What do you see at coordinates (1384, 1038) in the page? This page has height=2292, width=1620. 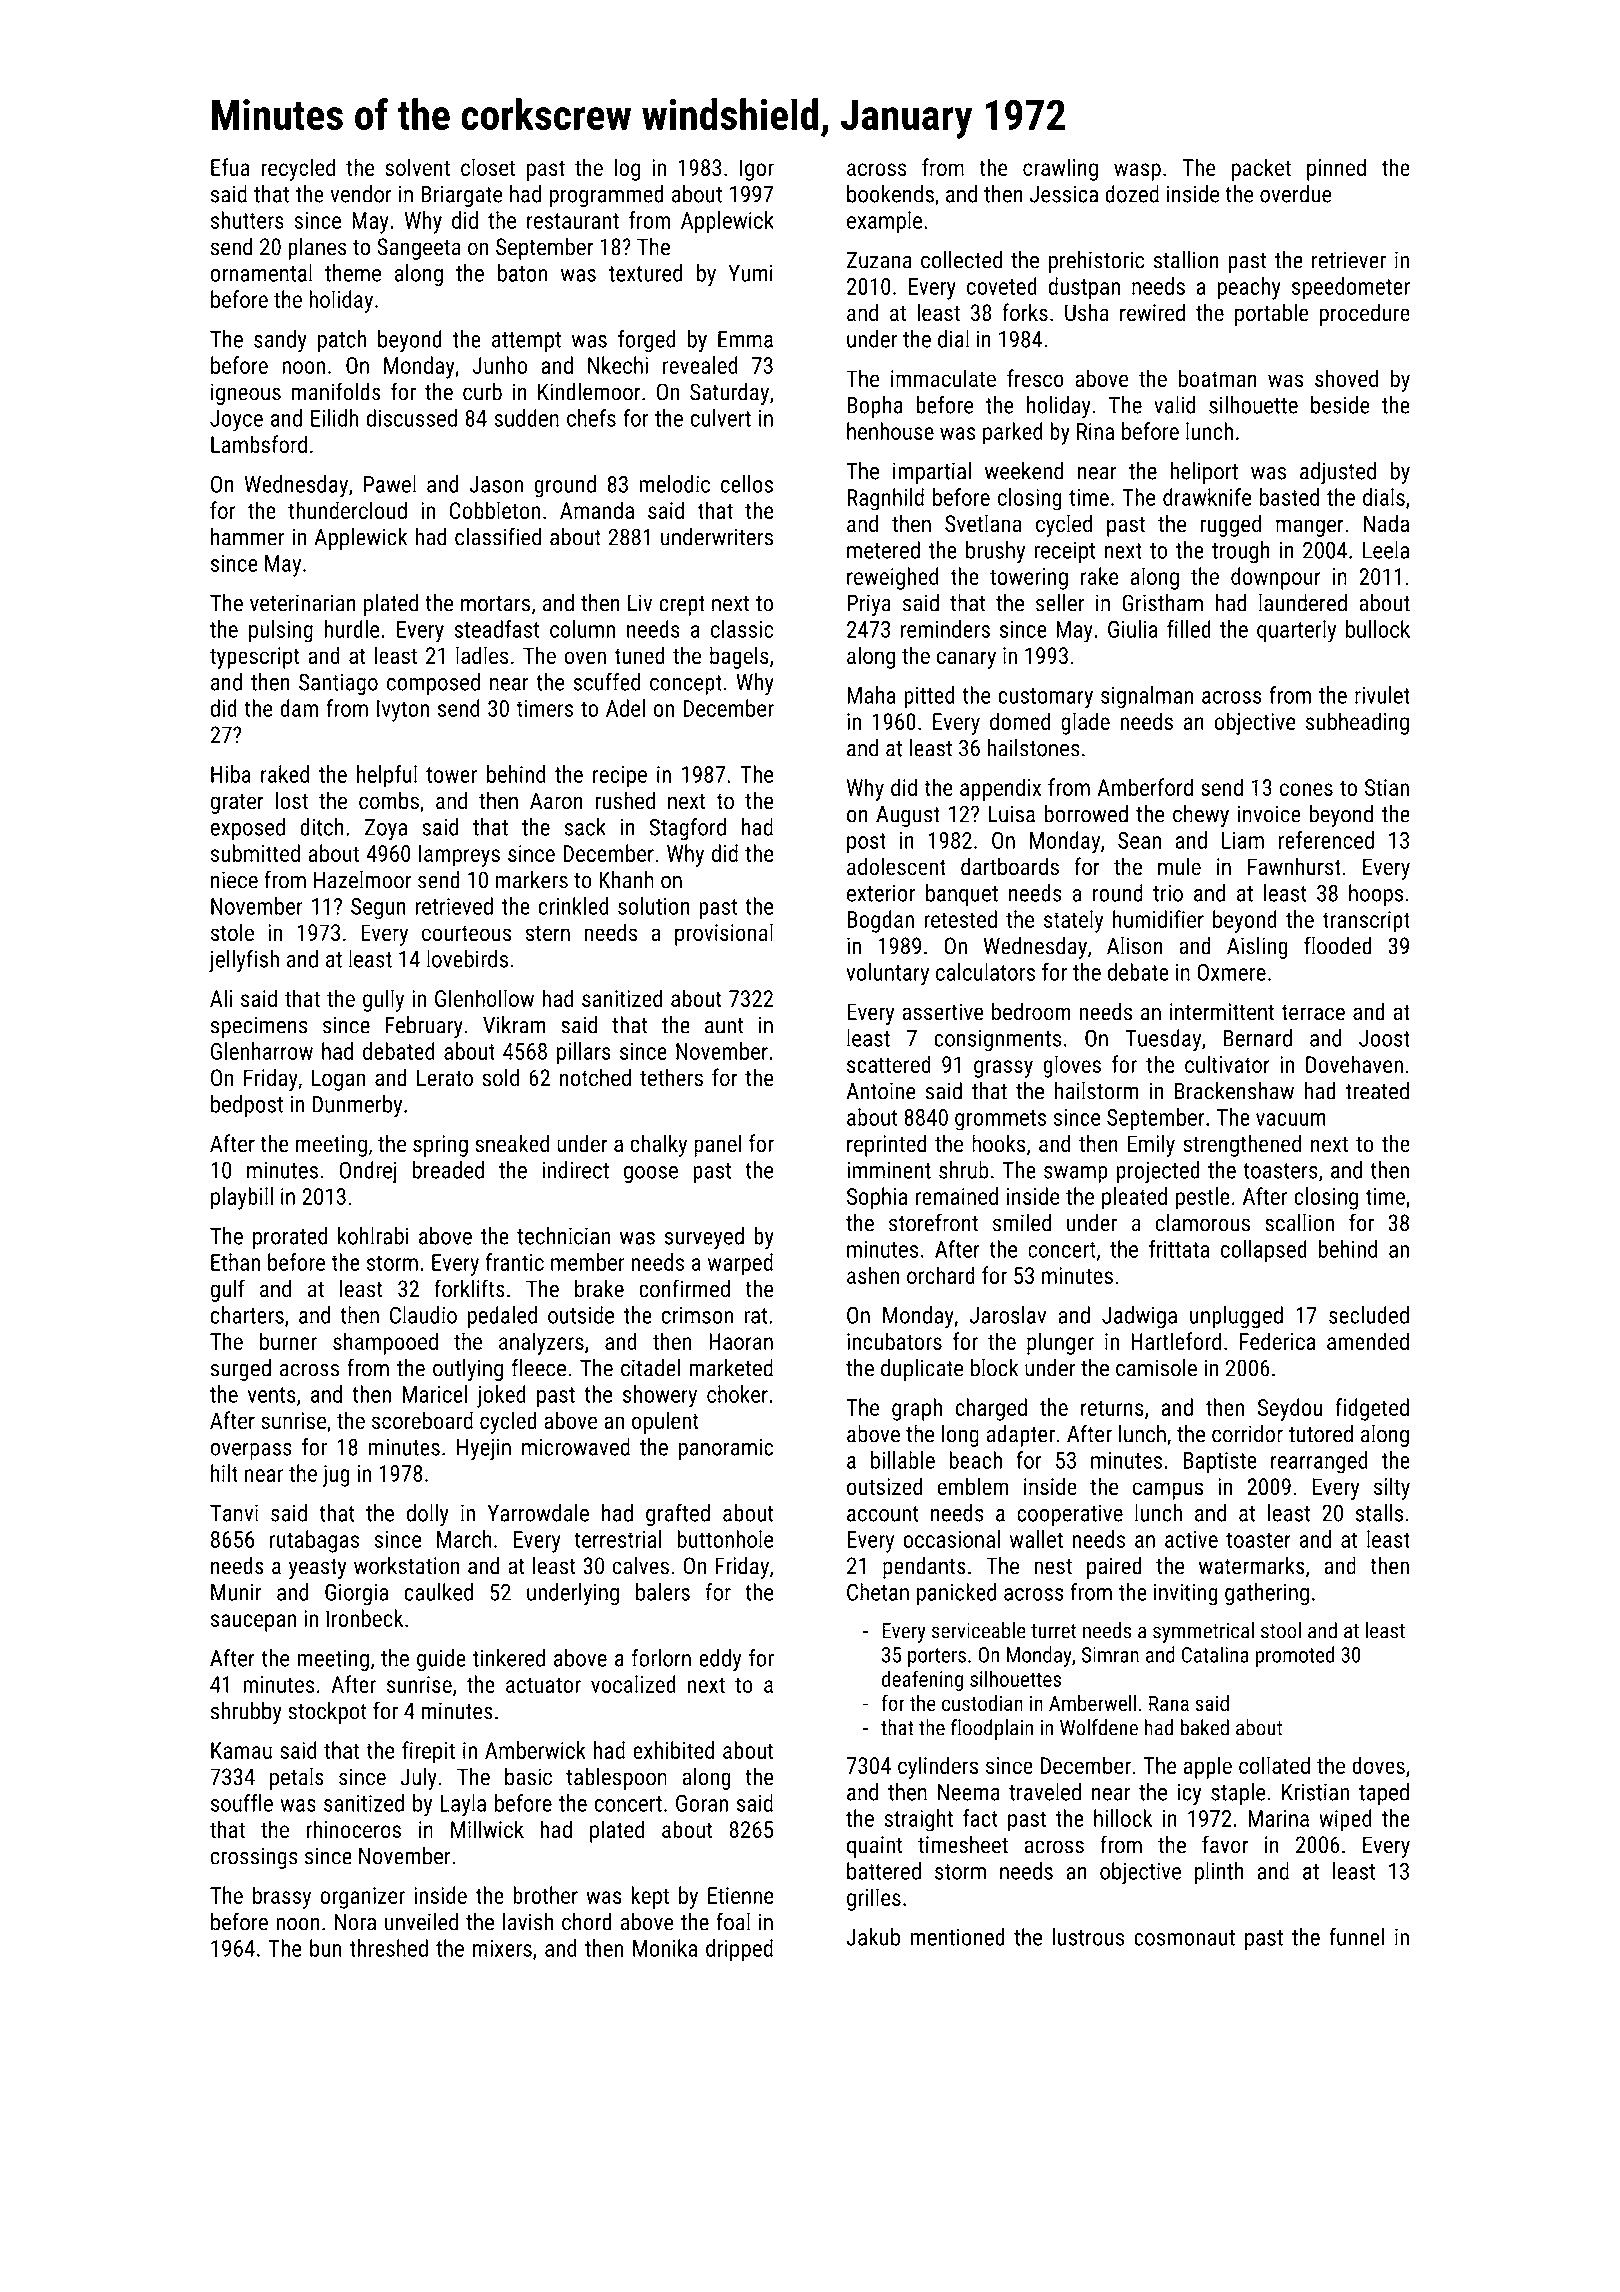 I see `Joost` at bounding box center [1384, 1038].
